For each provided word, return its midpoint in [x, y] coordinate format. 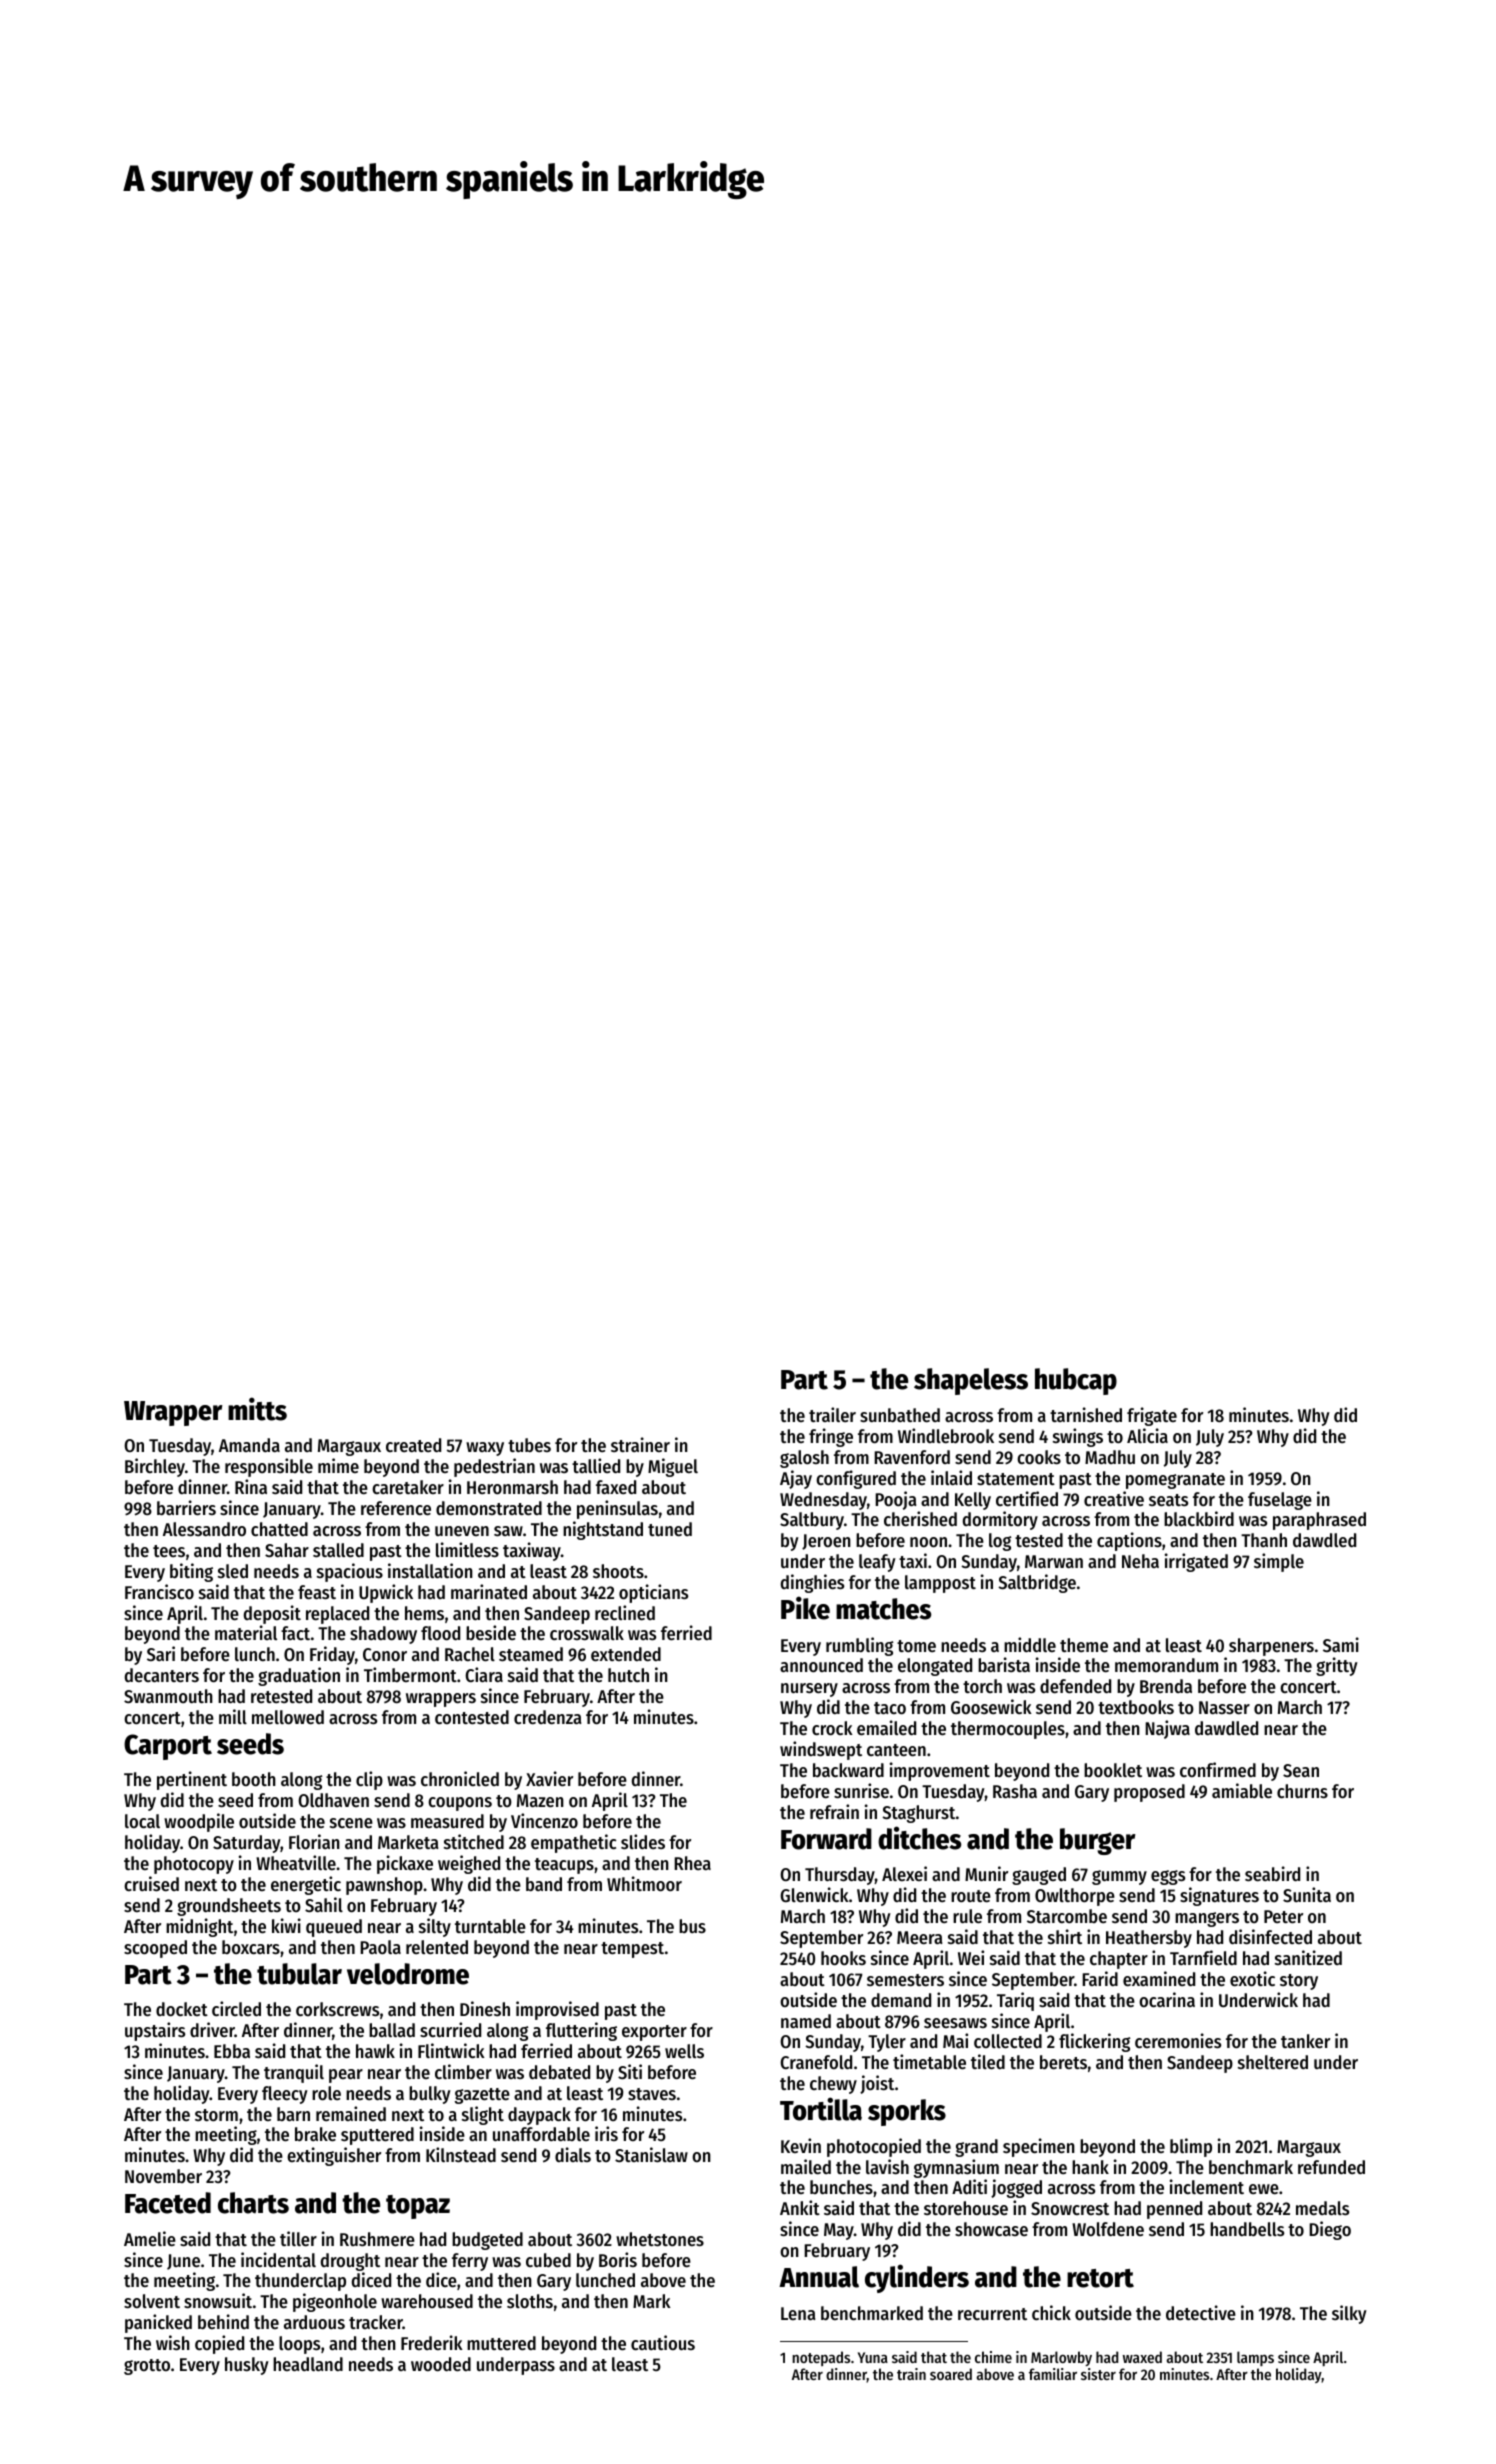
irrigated [1196, 1562]
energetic [306, 1885]
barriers [186, 1507]
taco [890, 1708]
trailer [832, 1414]
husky [247, 2366]
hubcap [1076, 1381]
